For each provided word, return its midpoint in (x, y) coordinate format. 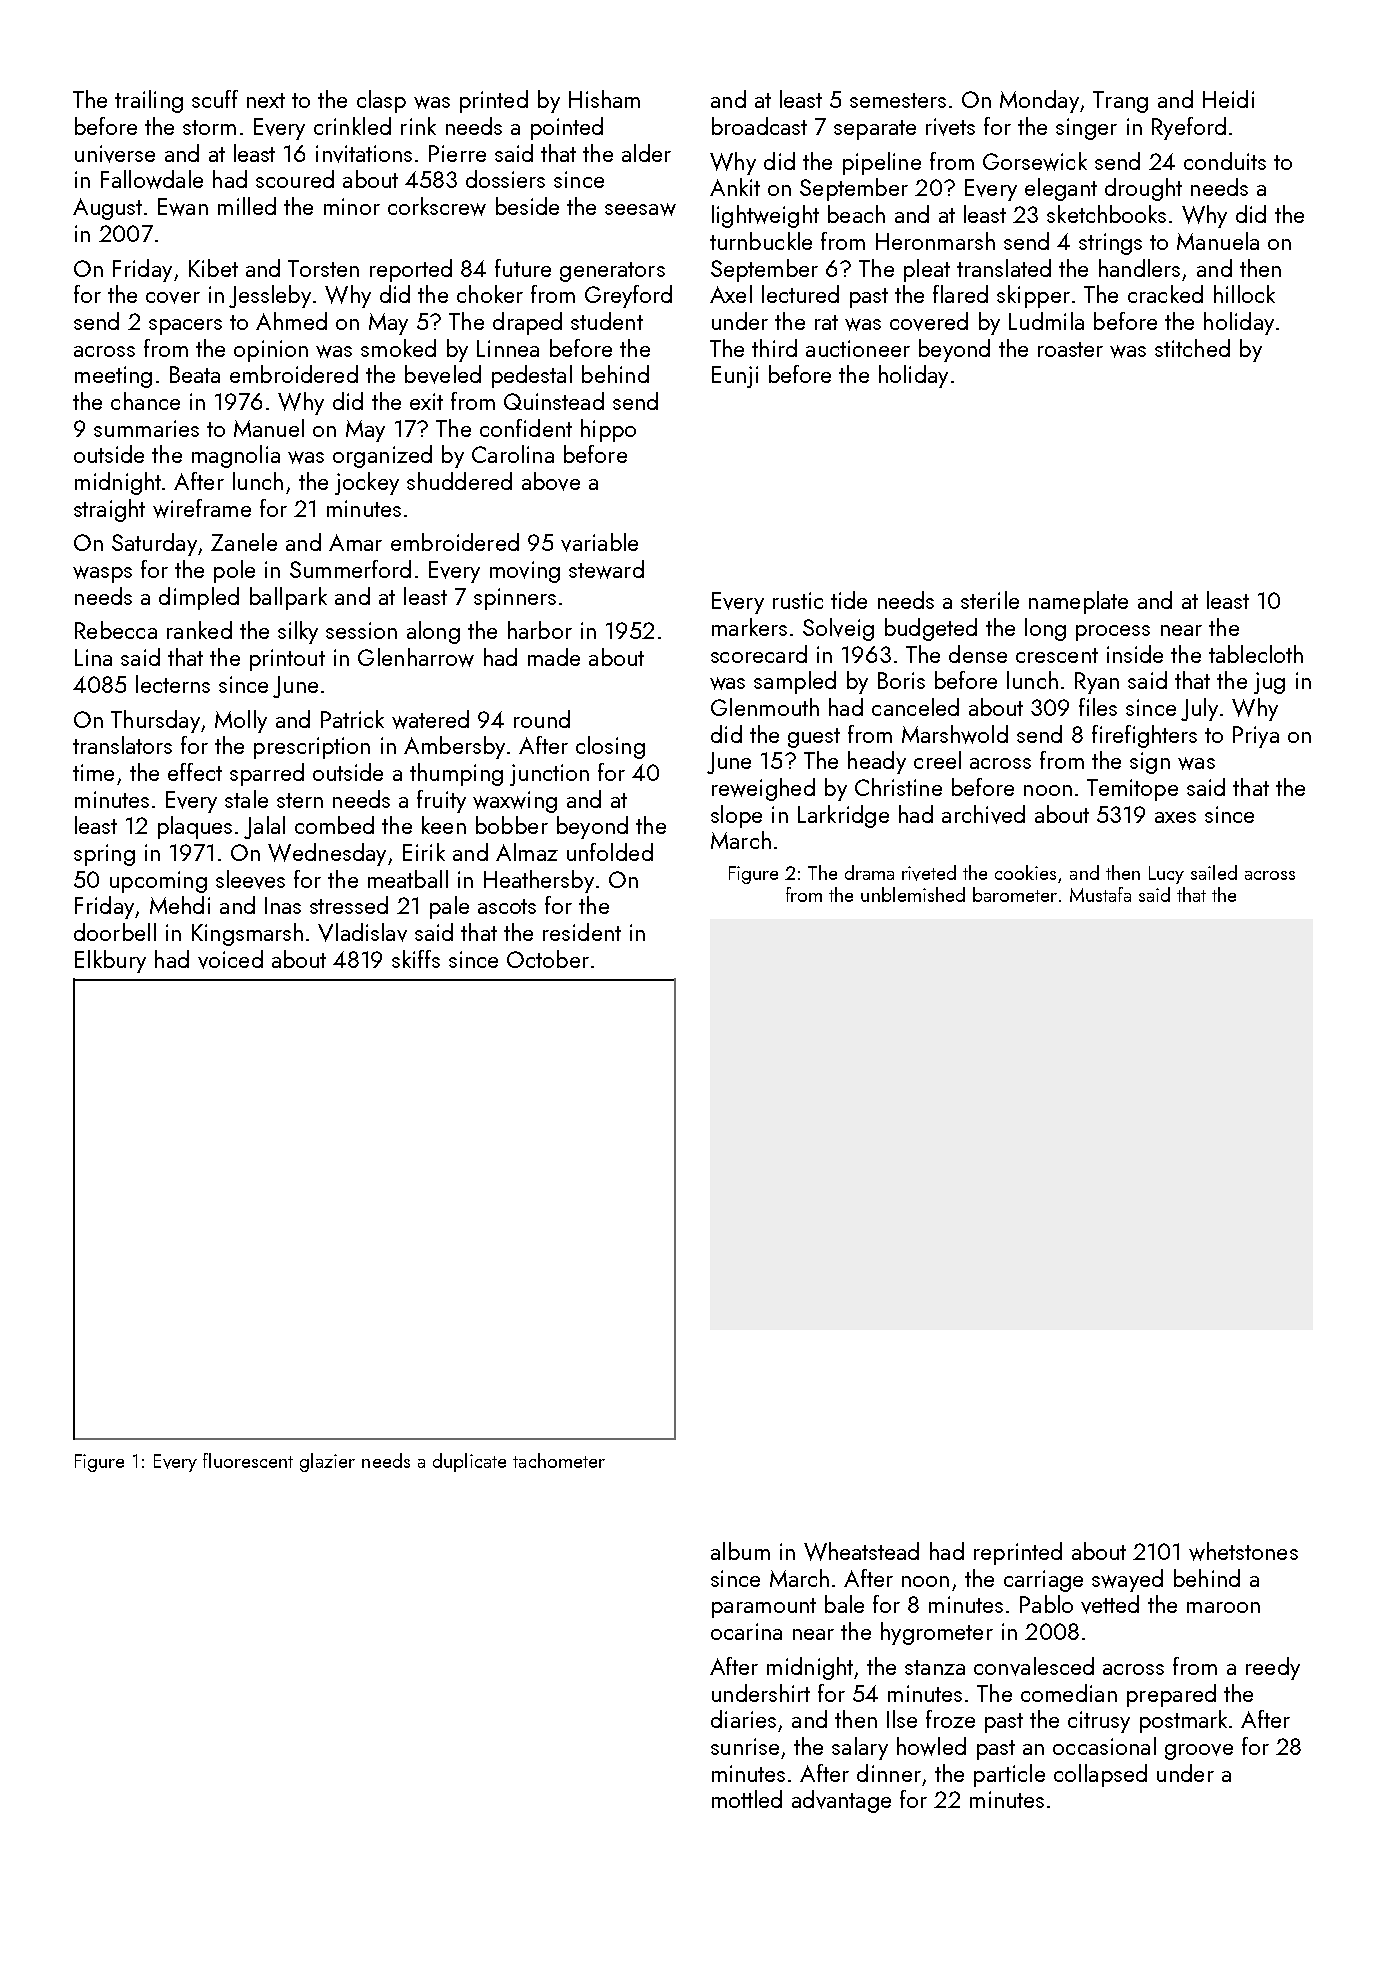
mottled (747, 1799)
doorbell (115, 932)
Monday (1039, 101)
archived (983, 814)
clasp (381, 101)
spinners (515, 599)
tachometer (559, 1460)
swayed (1127, 1580)
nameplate (1078, 602)
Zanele (244, 542)
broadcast (759, 126)
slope (736, 816)
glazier (327, 1462)
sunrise (745, 1746)
